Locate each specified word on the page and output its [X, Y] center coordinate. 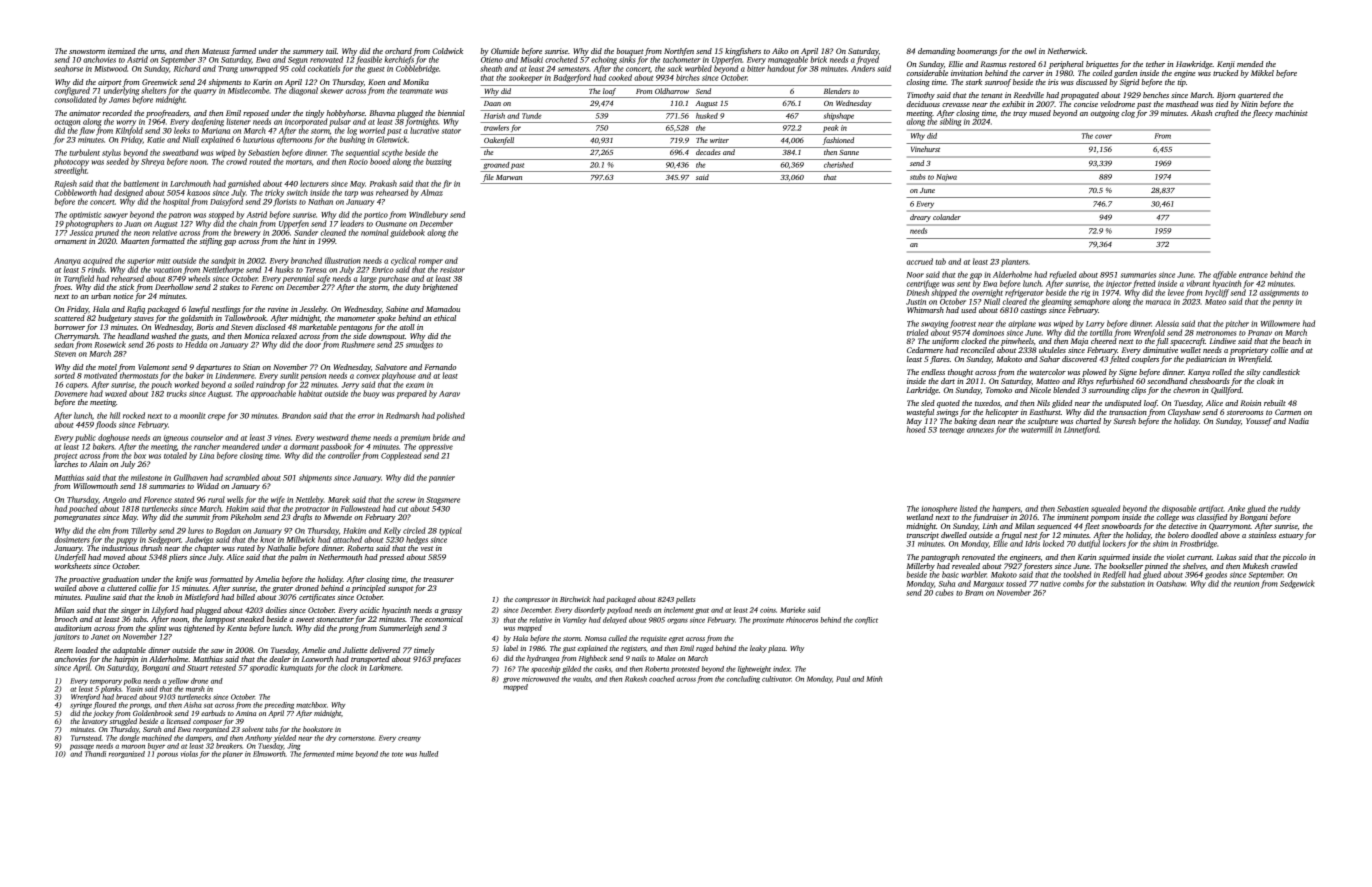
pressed [391, 558]
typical [450, 531]
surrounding [1108, 391]
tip [1181, 83]
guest [376, 70]
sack [674, 68]
